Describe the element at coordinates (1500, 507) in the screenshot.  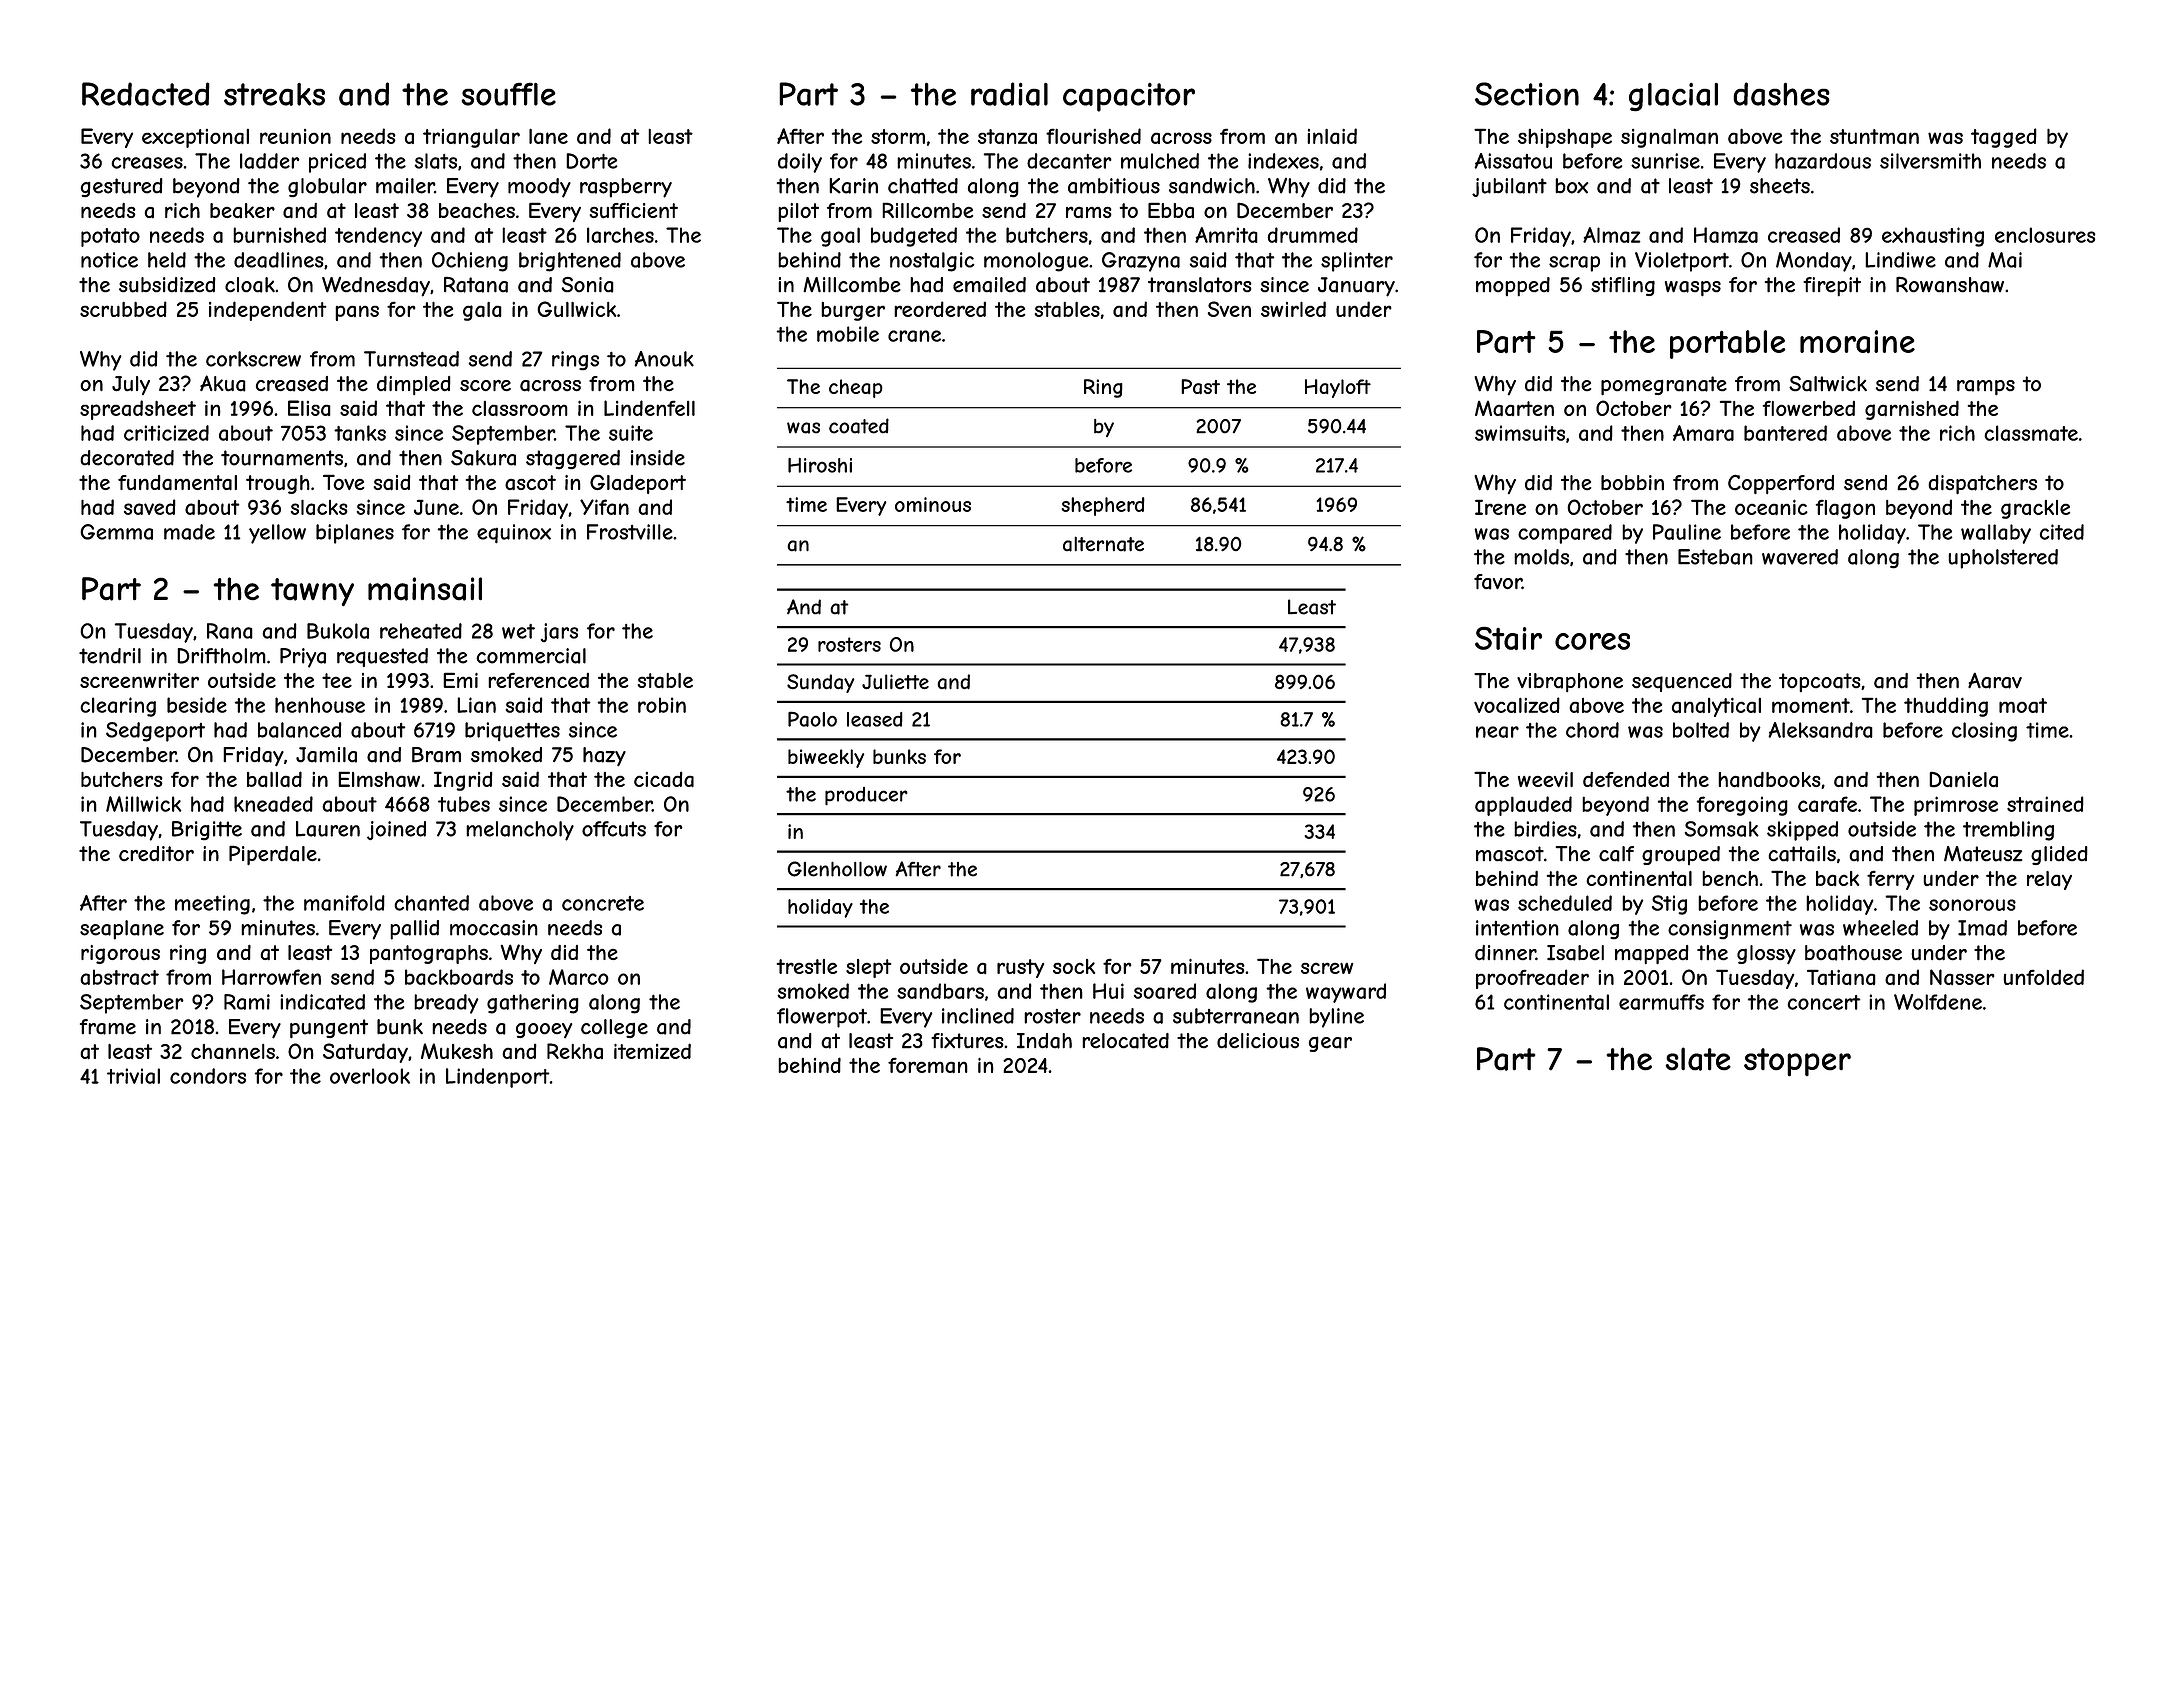
I see `Irene` at that location.
